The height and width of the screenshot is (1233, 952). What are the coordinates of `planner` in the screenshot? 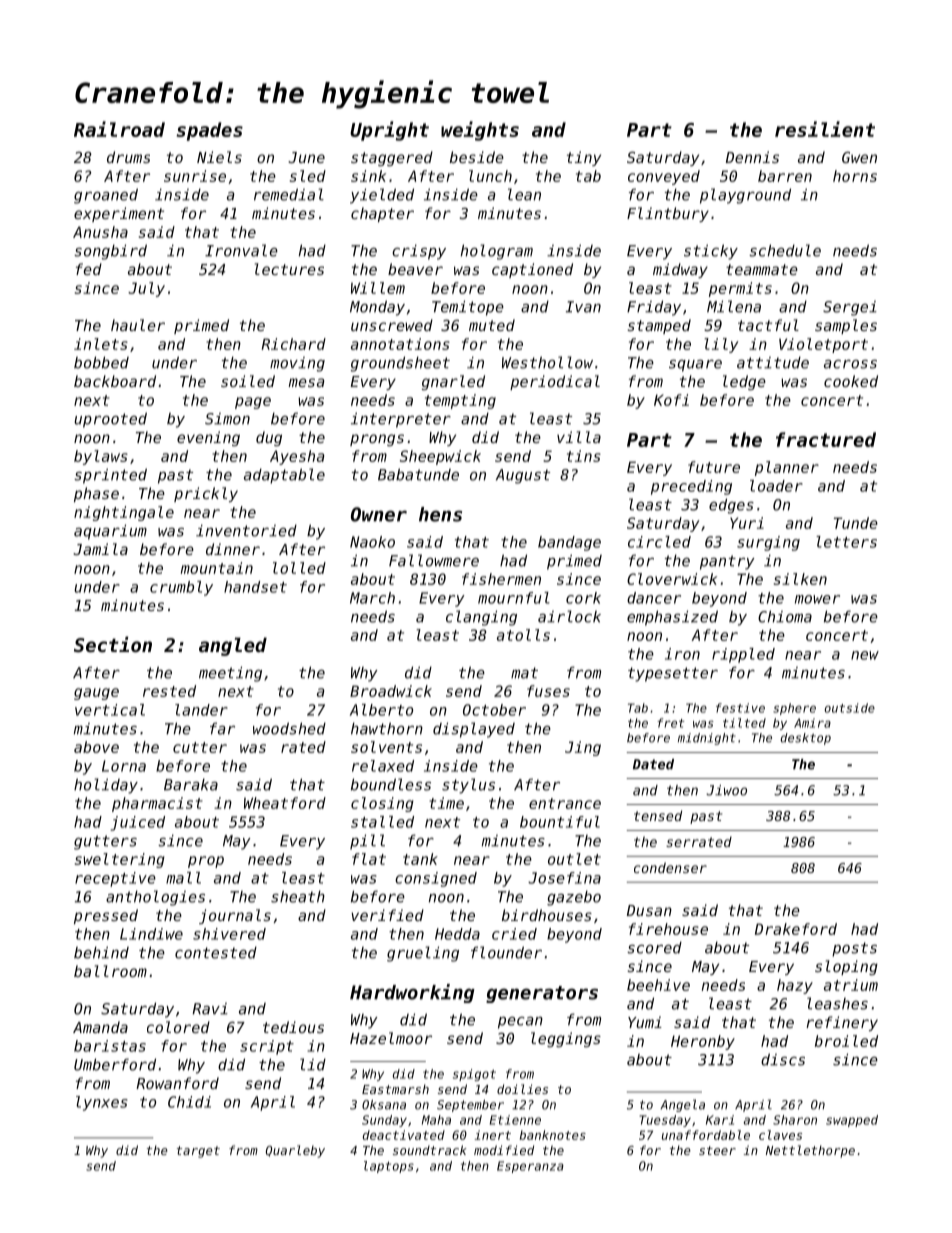 It's located at (787, 468).
